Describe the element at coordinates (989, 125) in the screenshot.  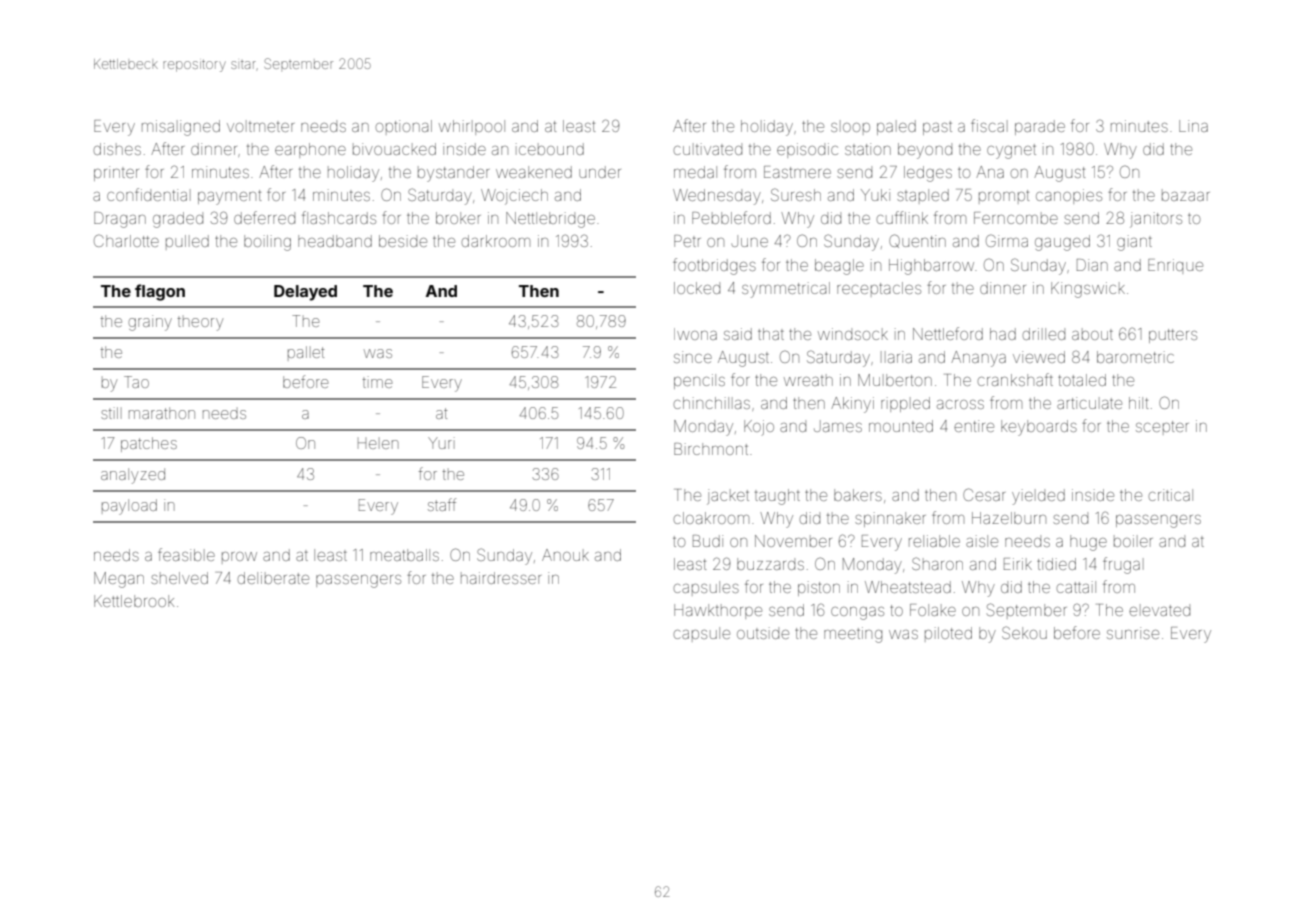
I see `fiscal` at that location.
